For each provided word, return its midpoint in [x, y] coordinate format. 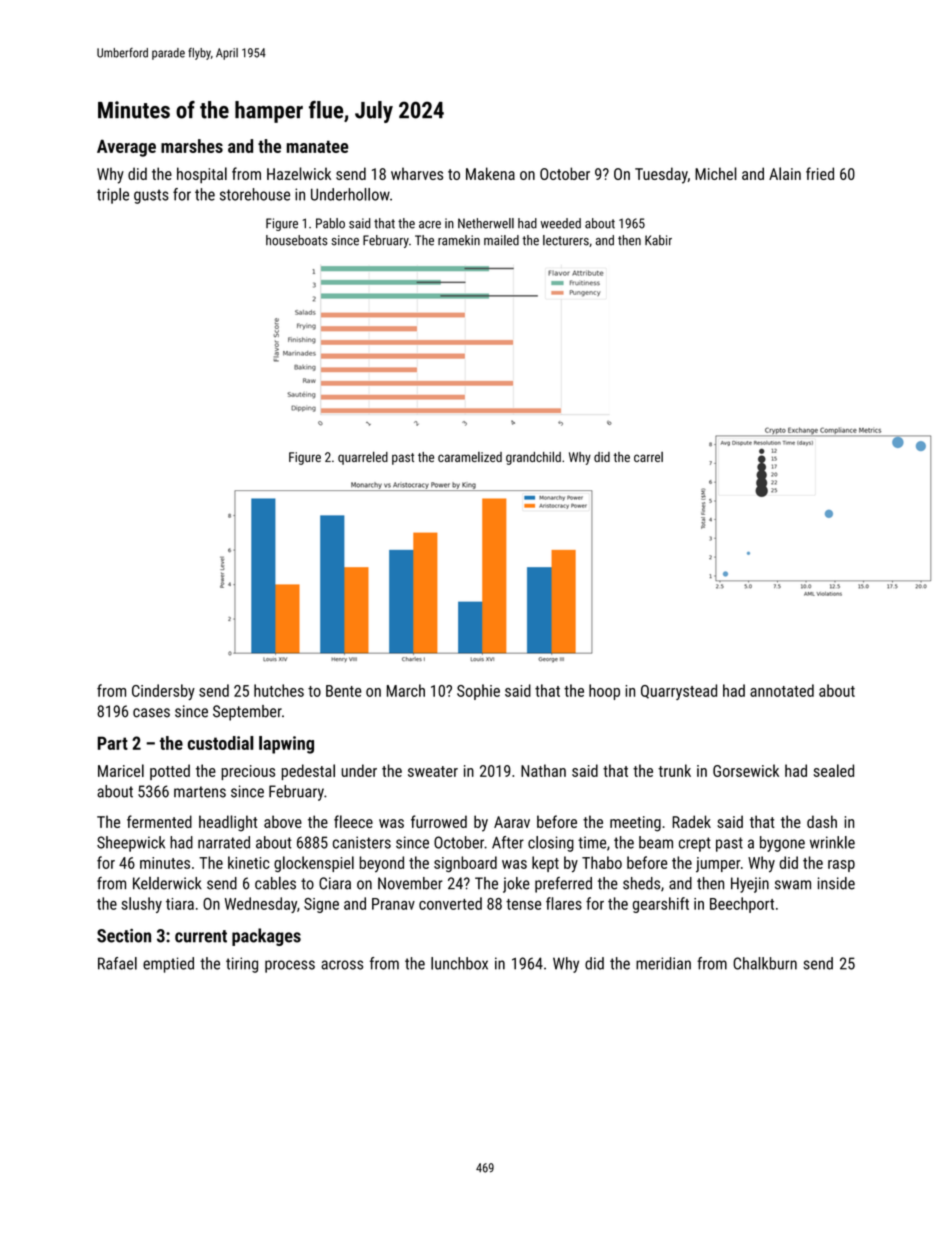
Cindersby [163, 692]
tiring [242, 965]
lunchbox [459, 963]
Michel [716, 173]
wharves [417, 173]
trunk [674, 770]
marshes [192, 146]
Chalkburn [765, 963]
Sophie [478, 692]
